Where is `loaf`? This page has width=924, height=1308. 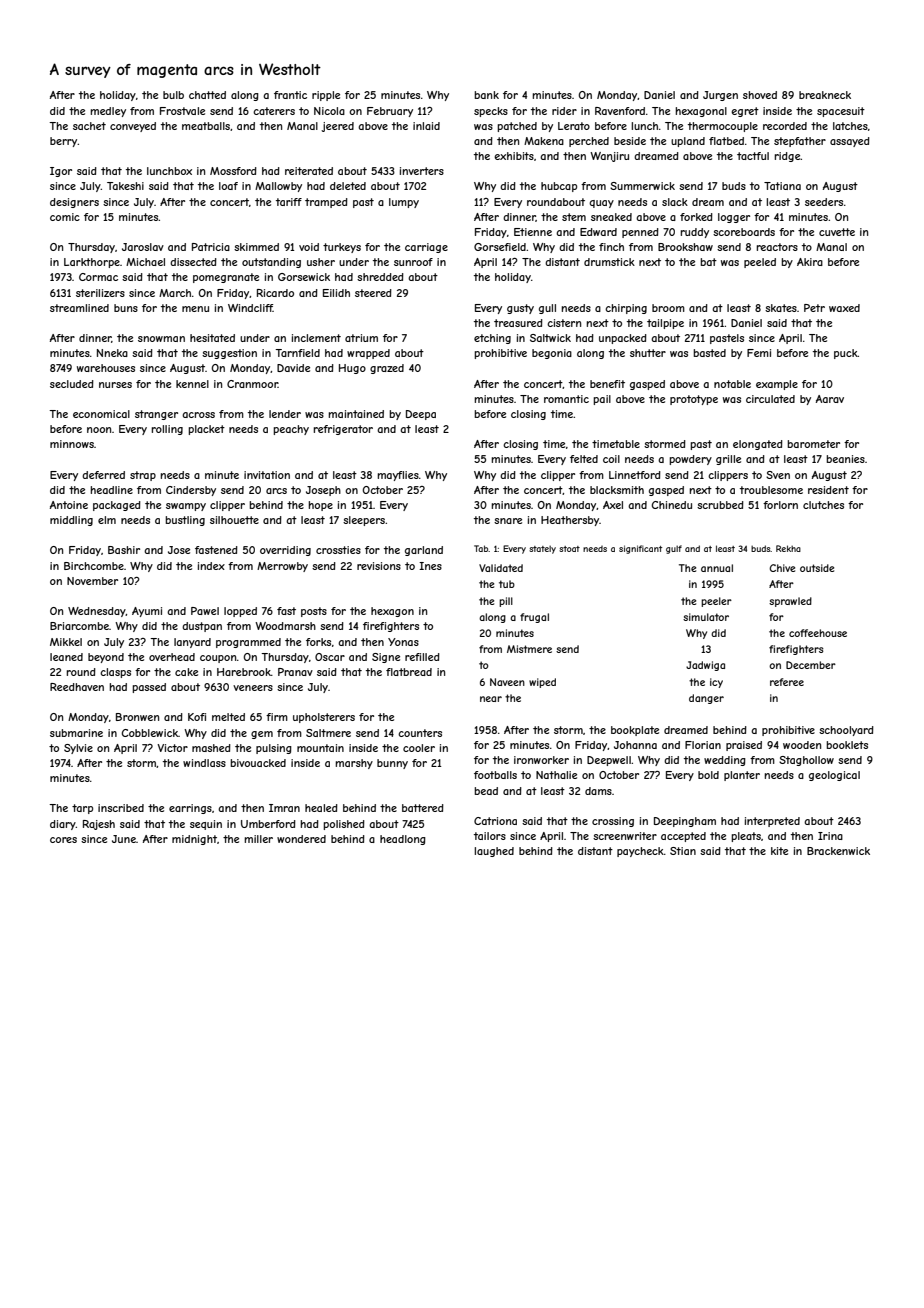
loaf is located at coordinates (228, 186).
